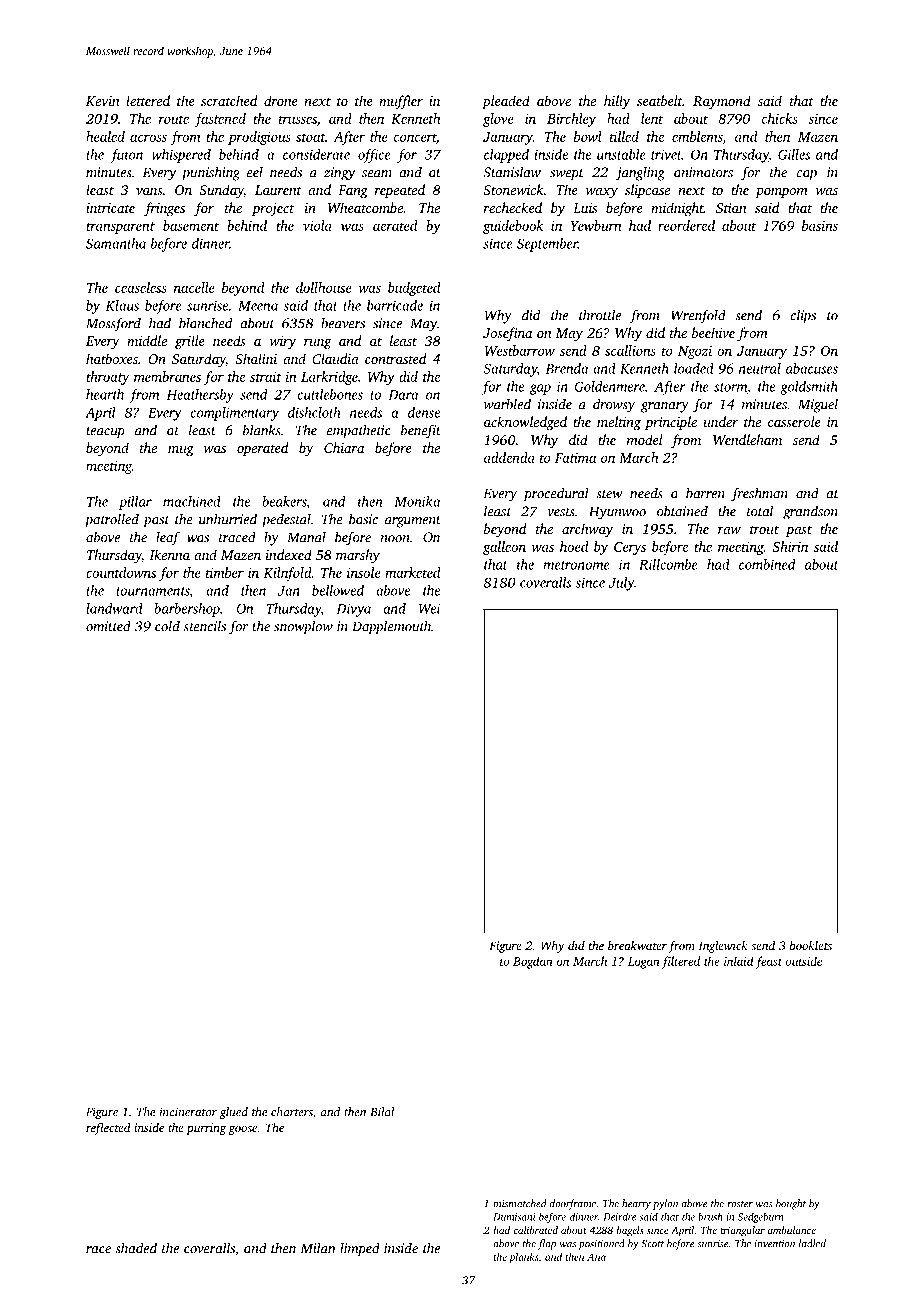 This screenshot has width=924, height=1308. What do you see at coordinates (621, 584) in the screenshot?
I see `July` at bounding box center [621, 584].
